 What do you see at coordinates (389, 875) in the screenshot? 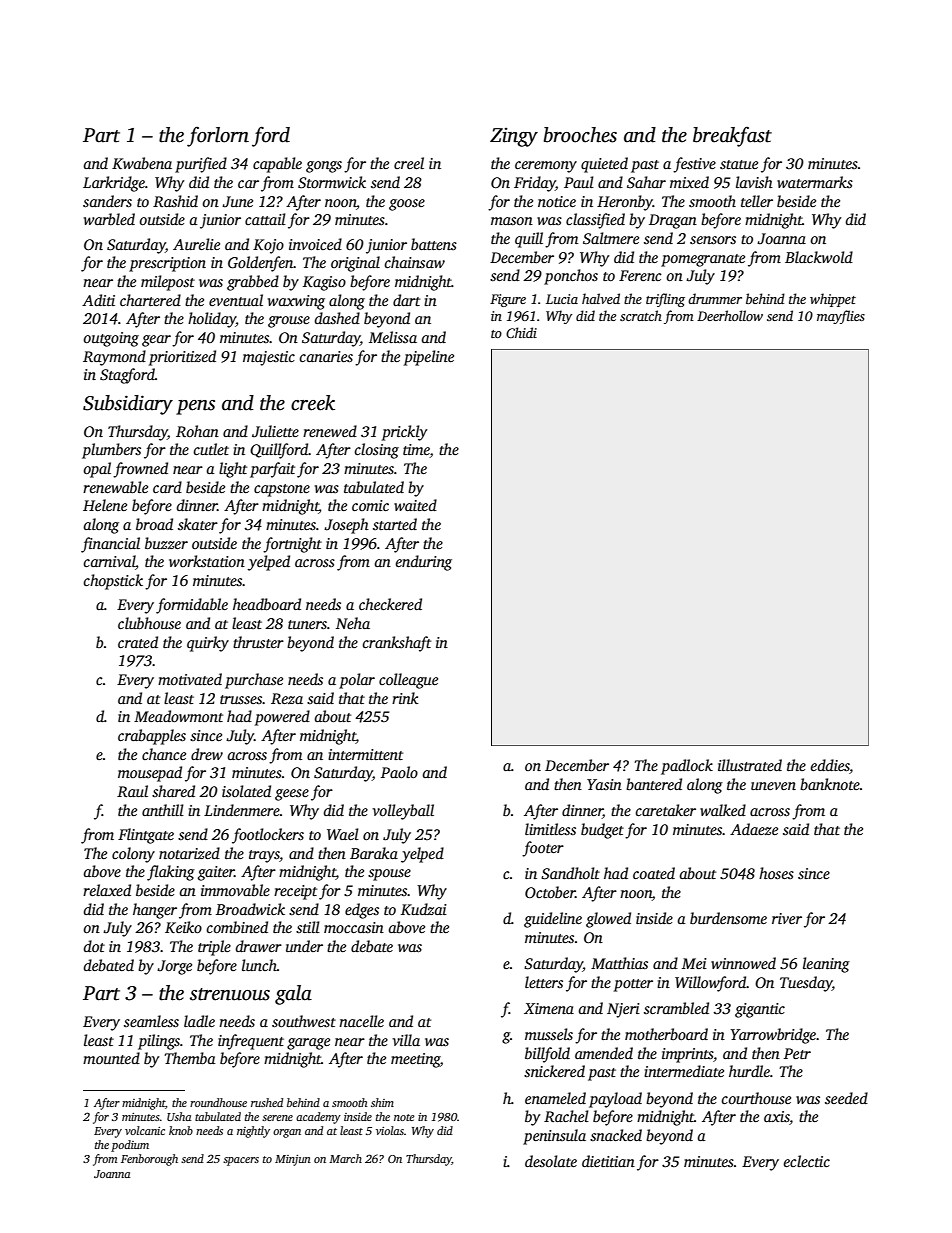
I see `spouse` at bounding box center [389, 875].
